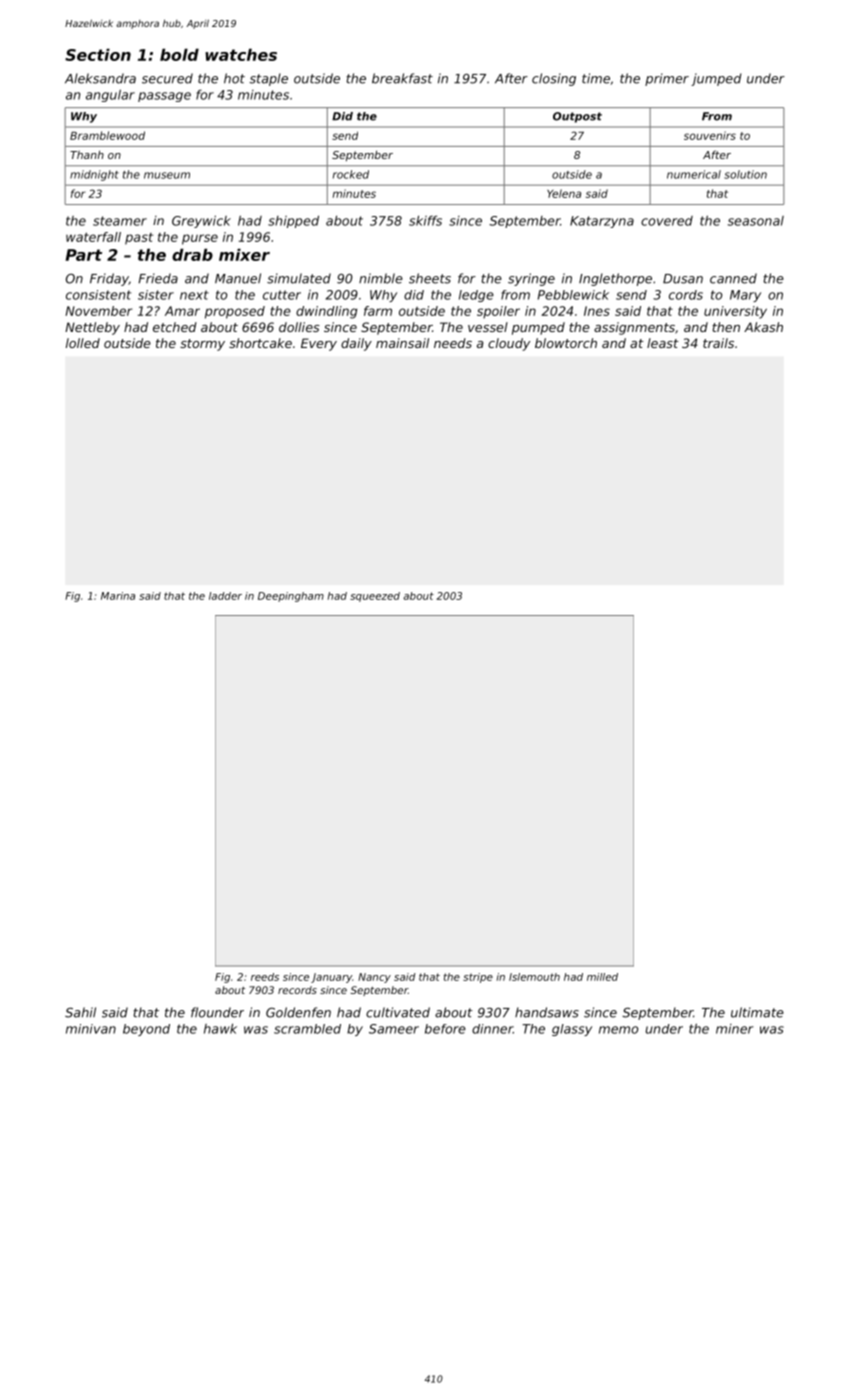 The height and width of the image is (1400, 849). What do you see at coordinates (554, 79) in the image?
I see `closing` at bounding box center [554, 79].
